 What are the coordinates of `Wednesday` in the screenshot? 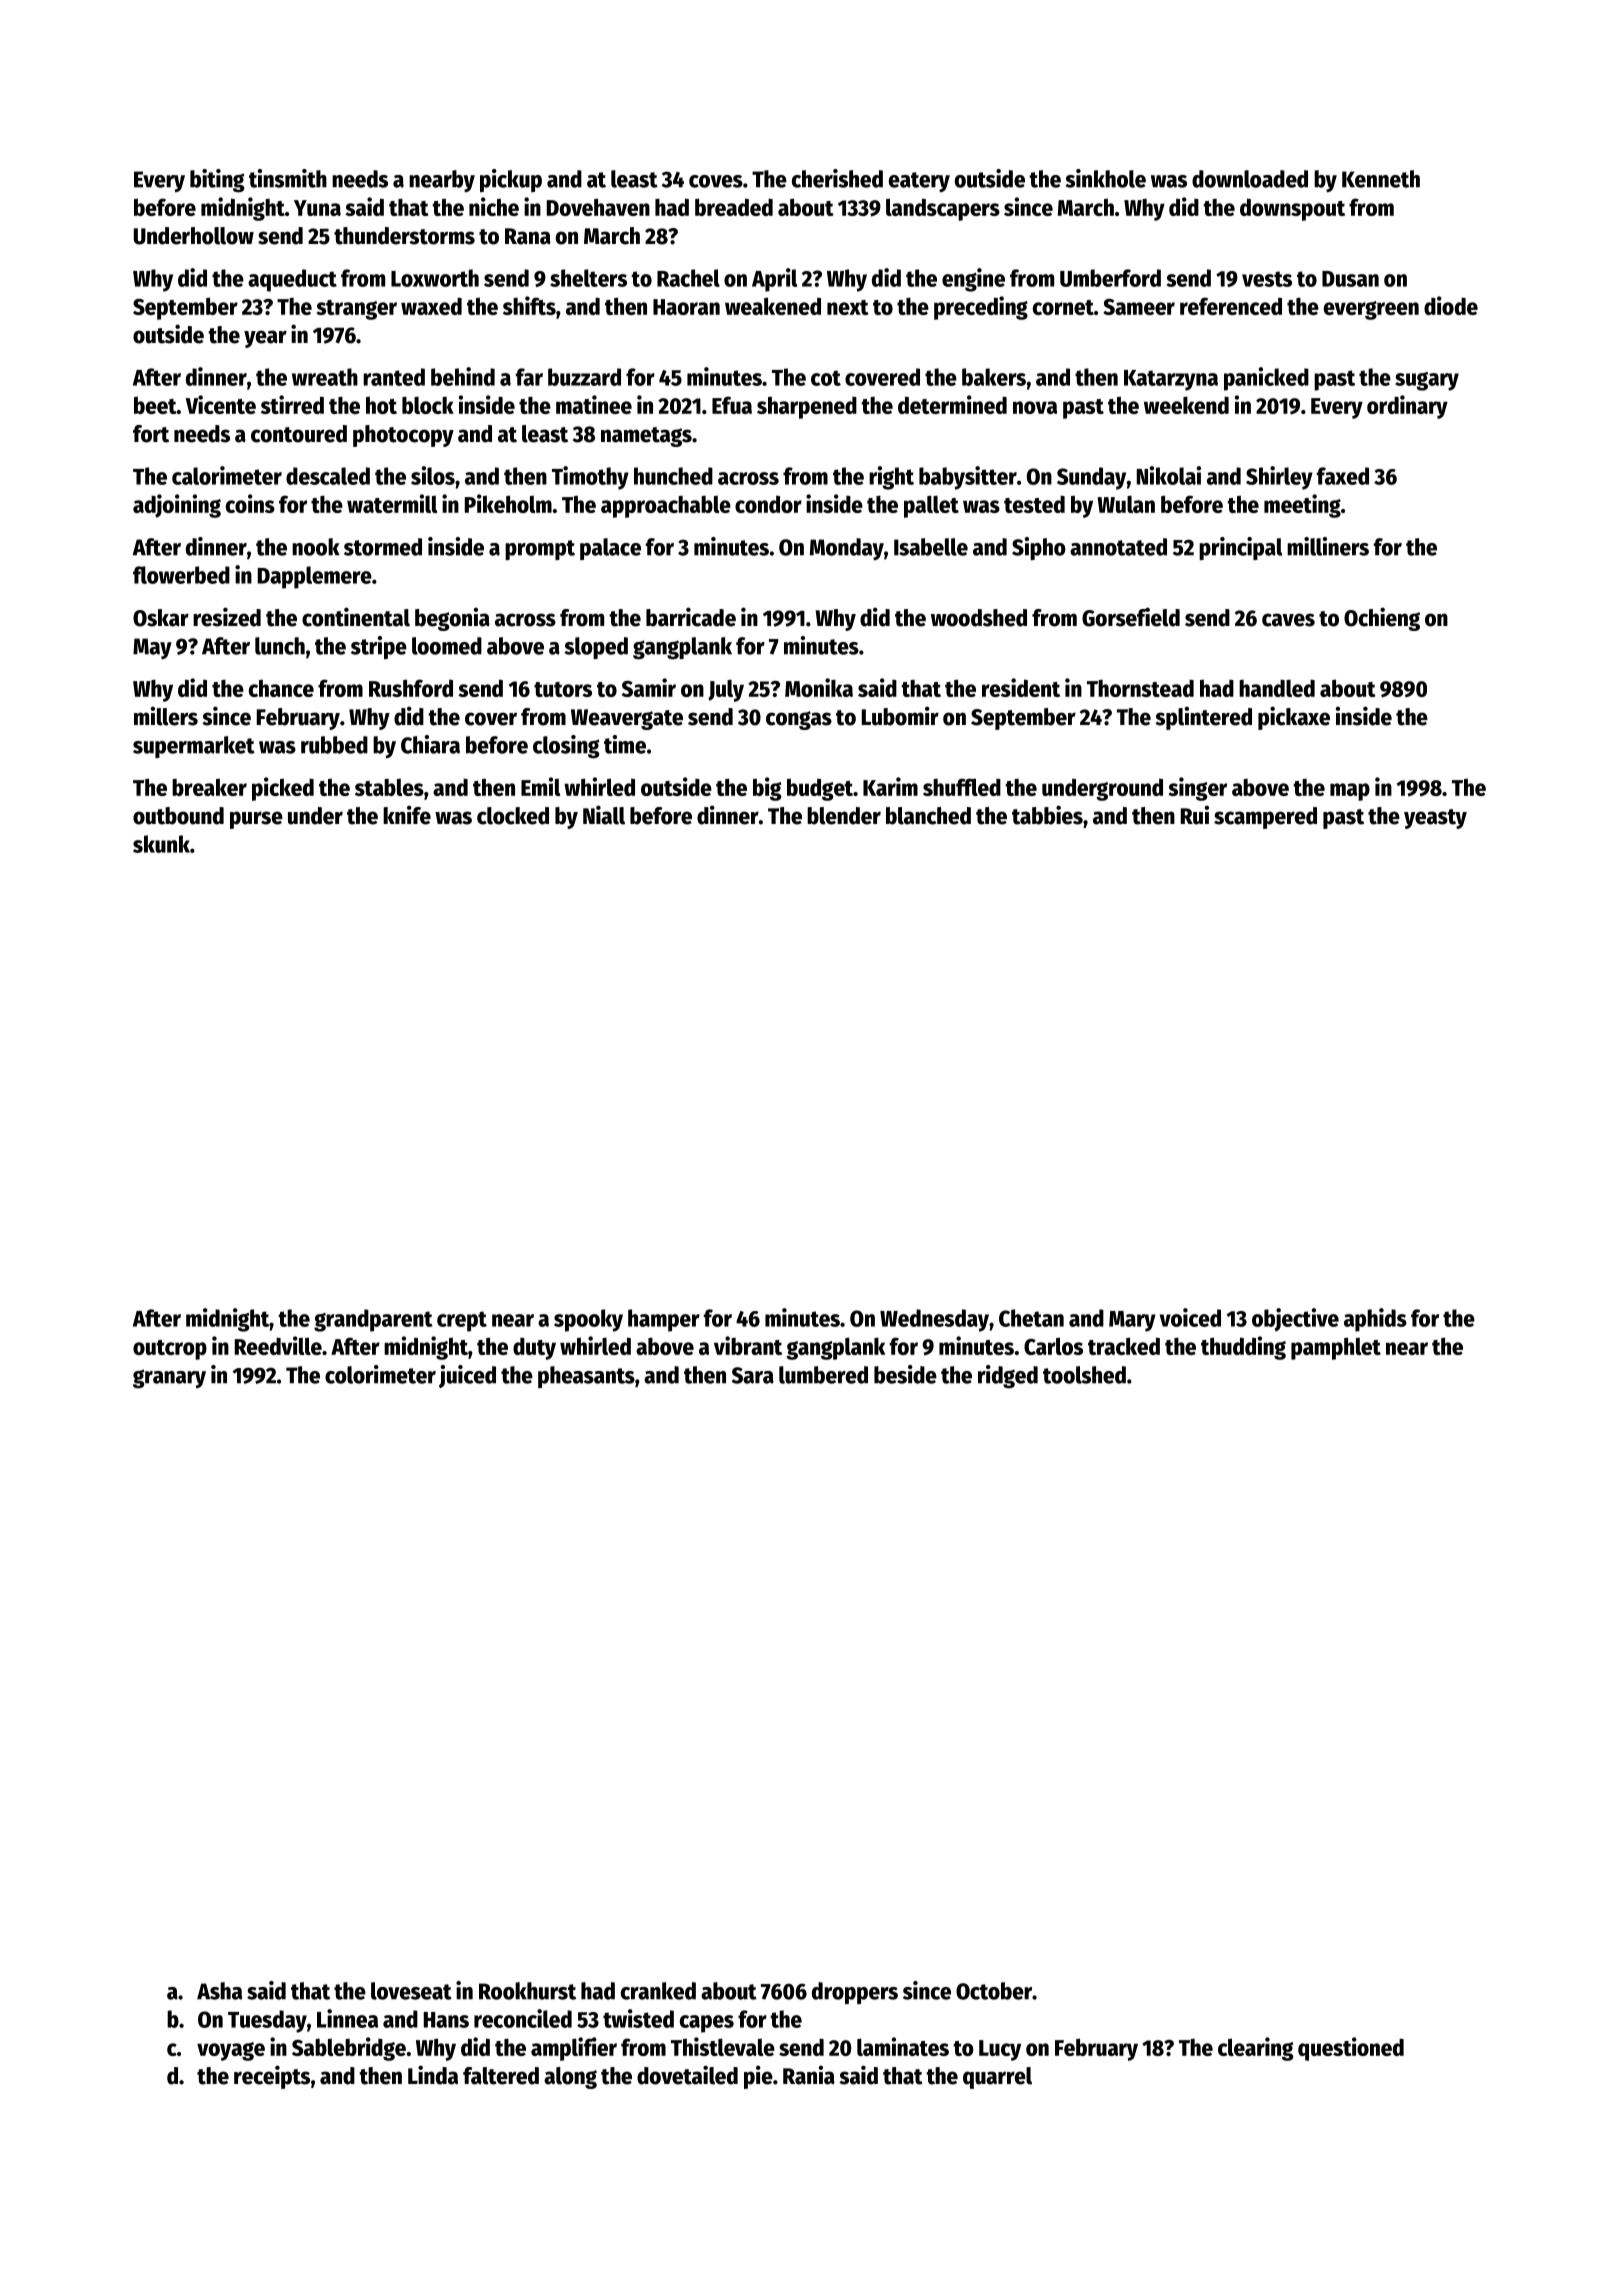 It's located at (934, 1320).
